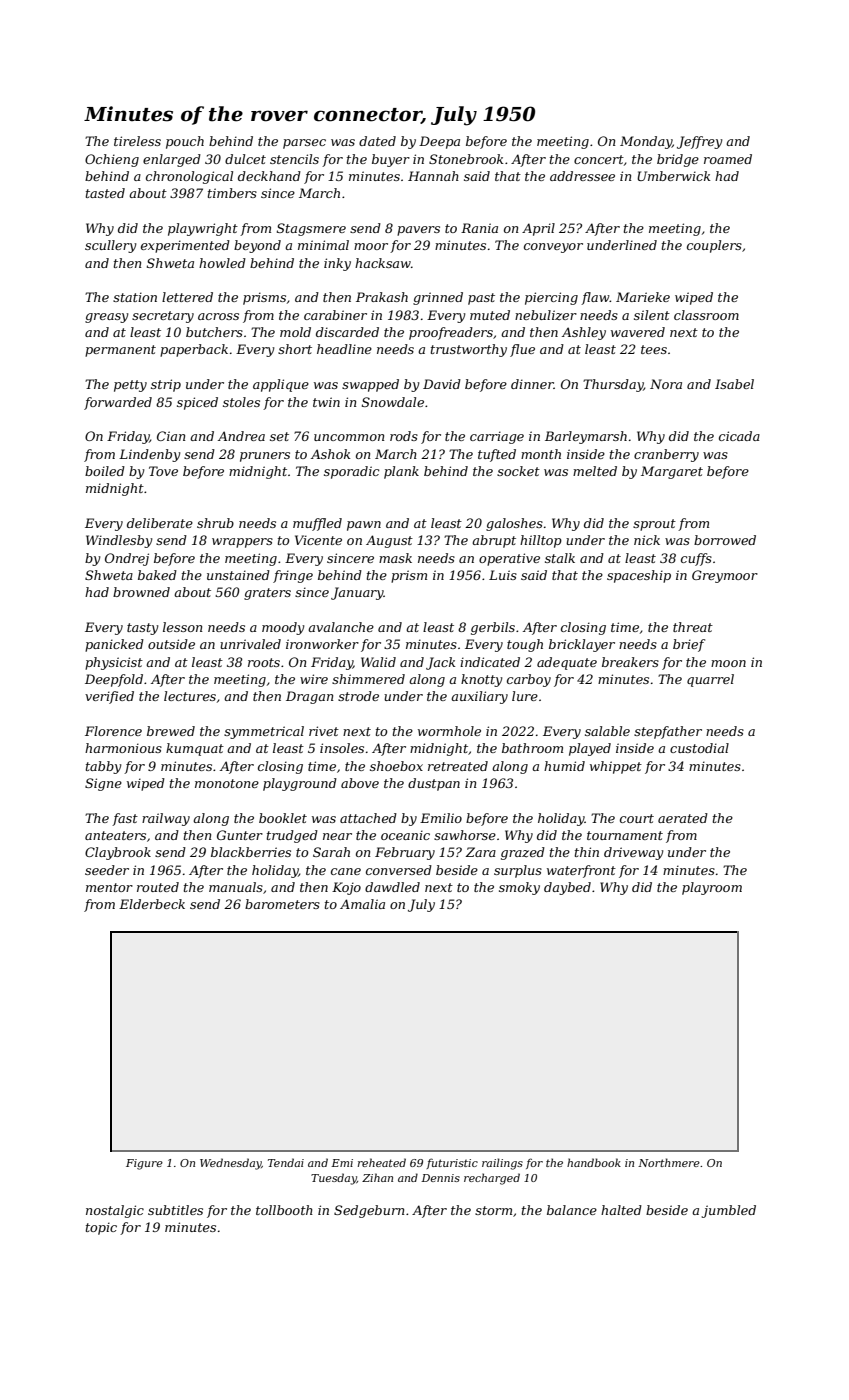  What do you see at coordinates (438, 298) in the page?
I see `grinned` at bounding box center [438, 298].
